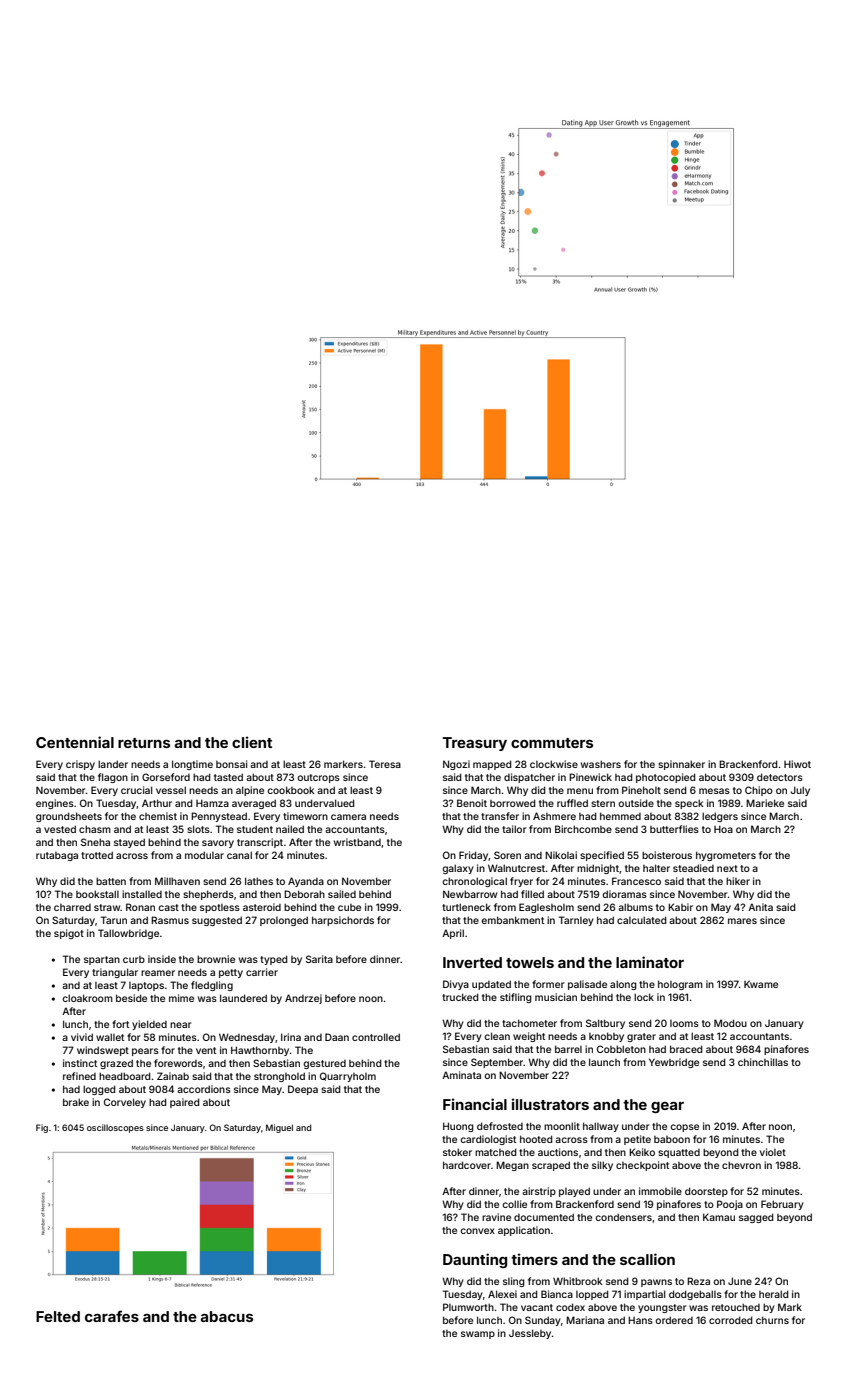 The image size is (849, 1400). I want to click on sagged, so click(756, 1218).
